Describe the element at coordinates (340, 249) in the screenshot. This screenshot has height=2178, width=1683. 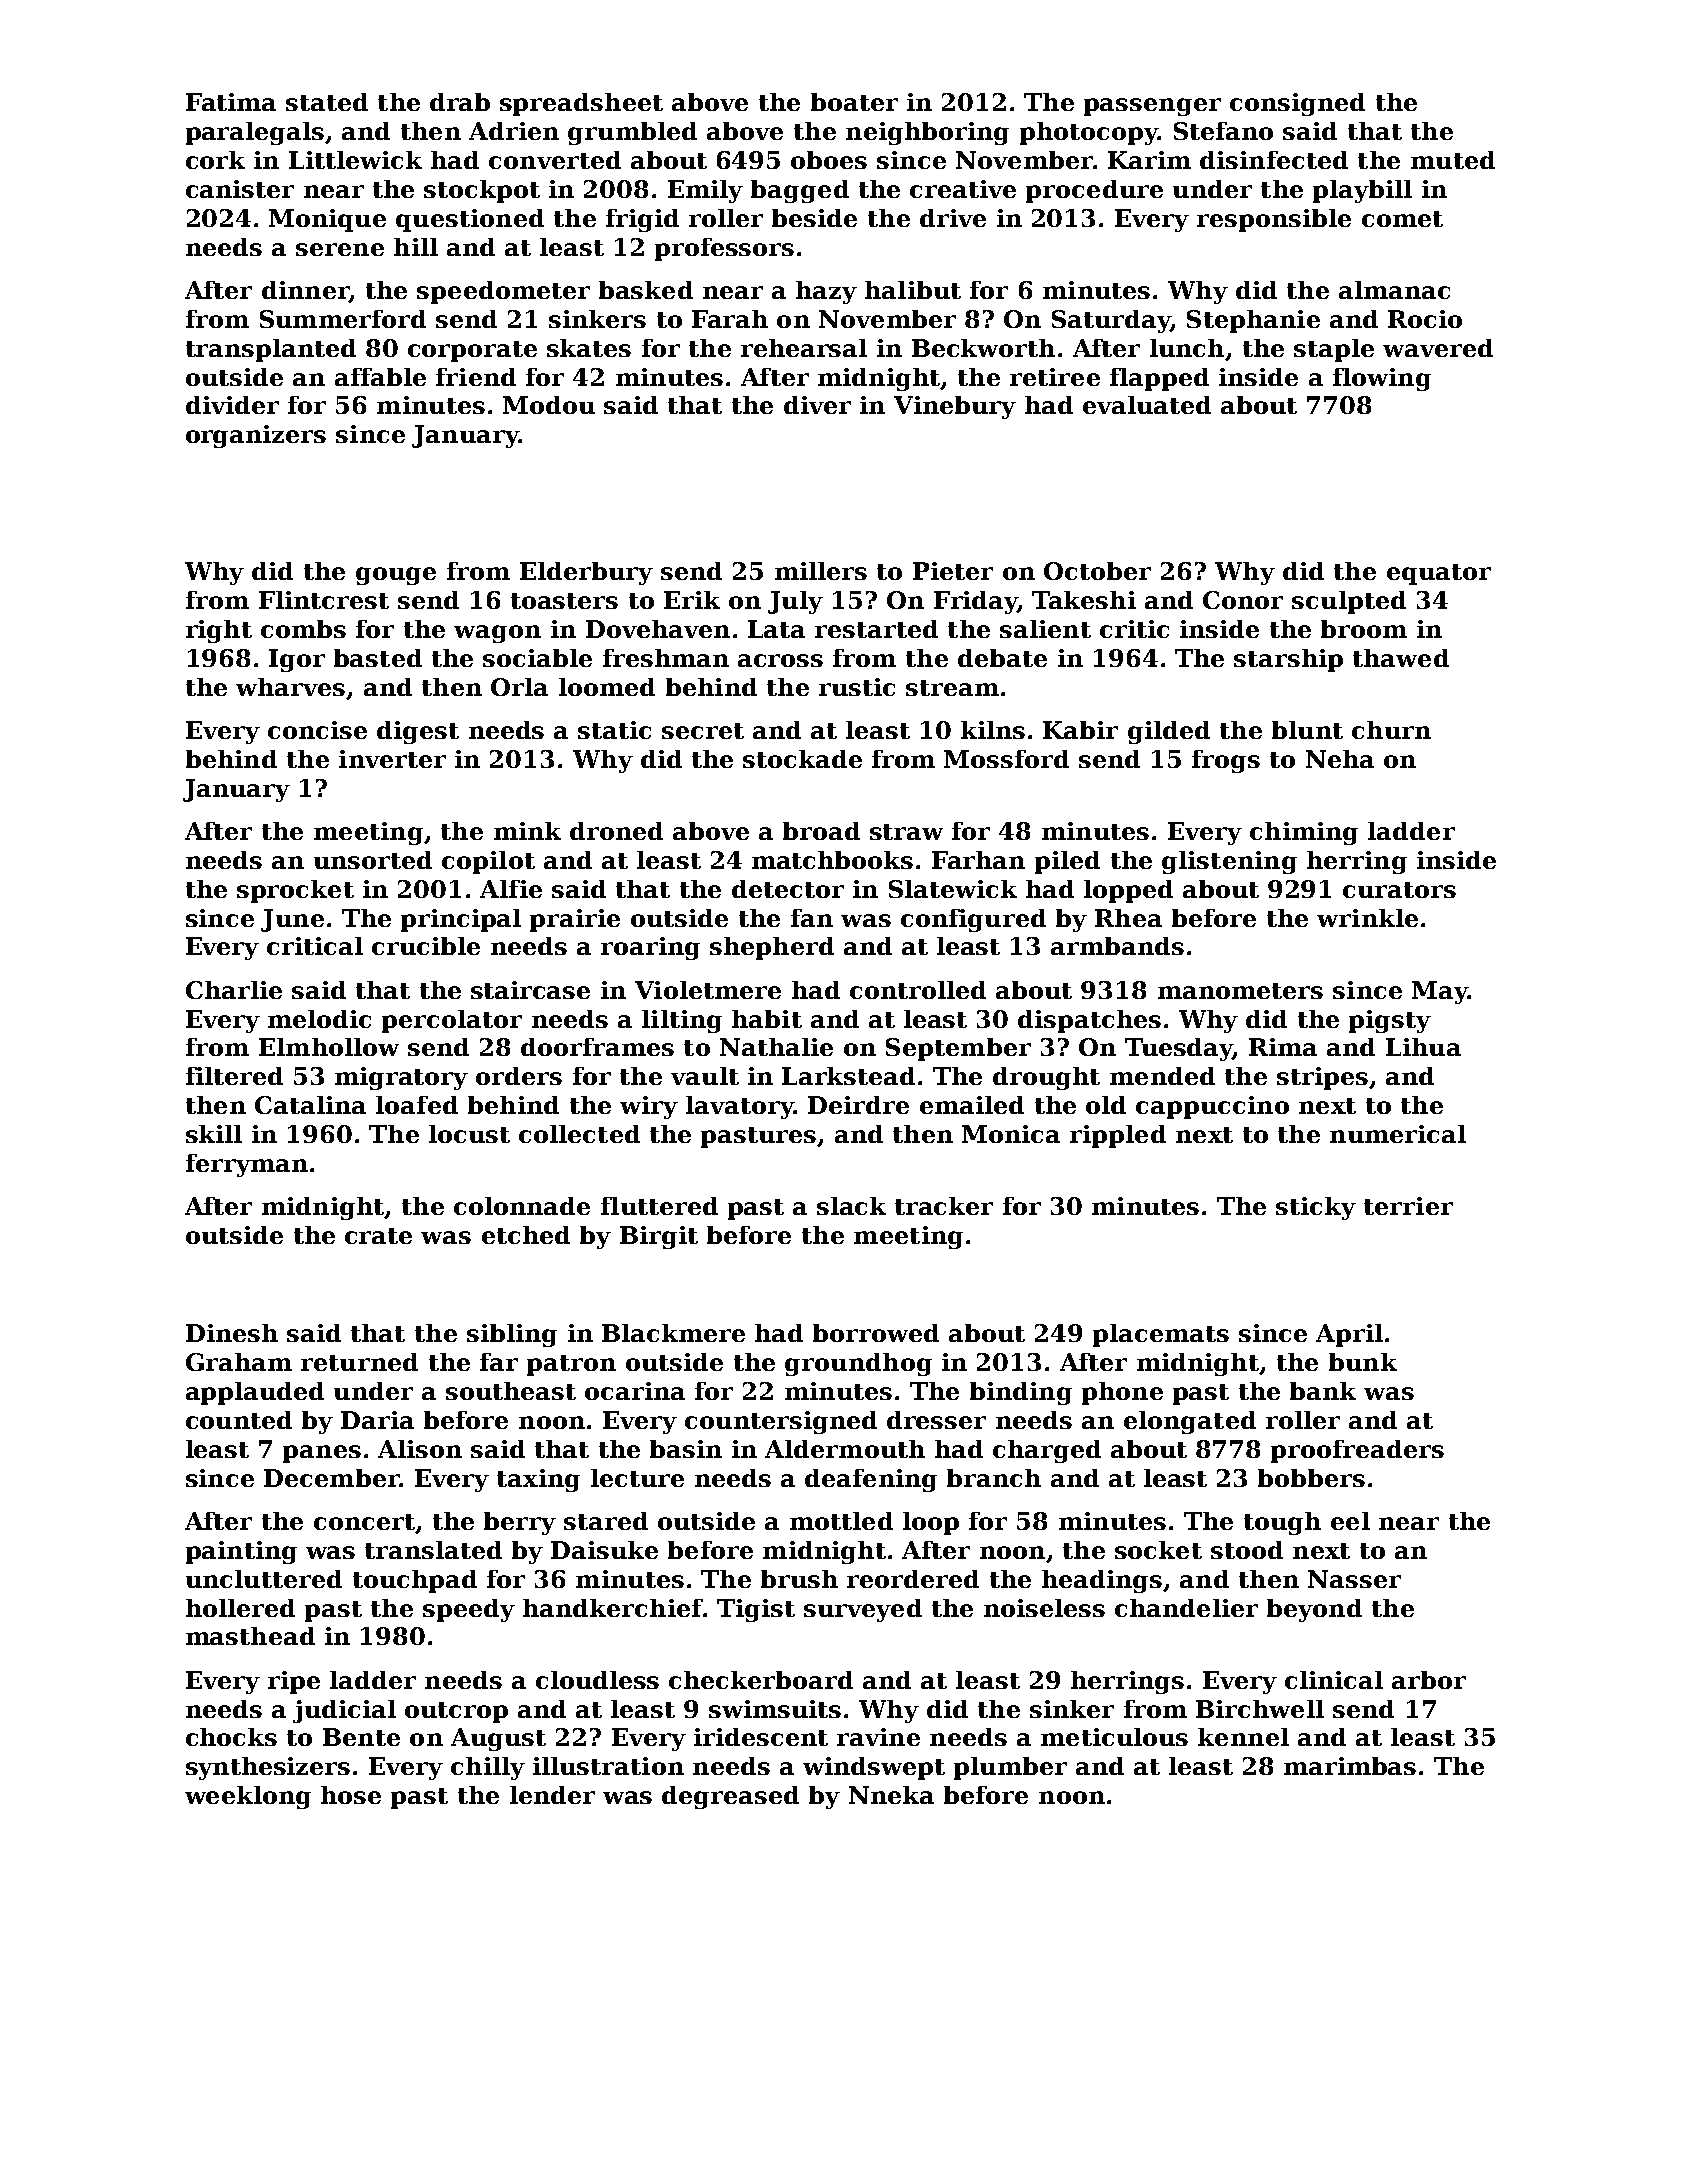
I see `serene` at that location.
